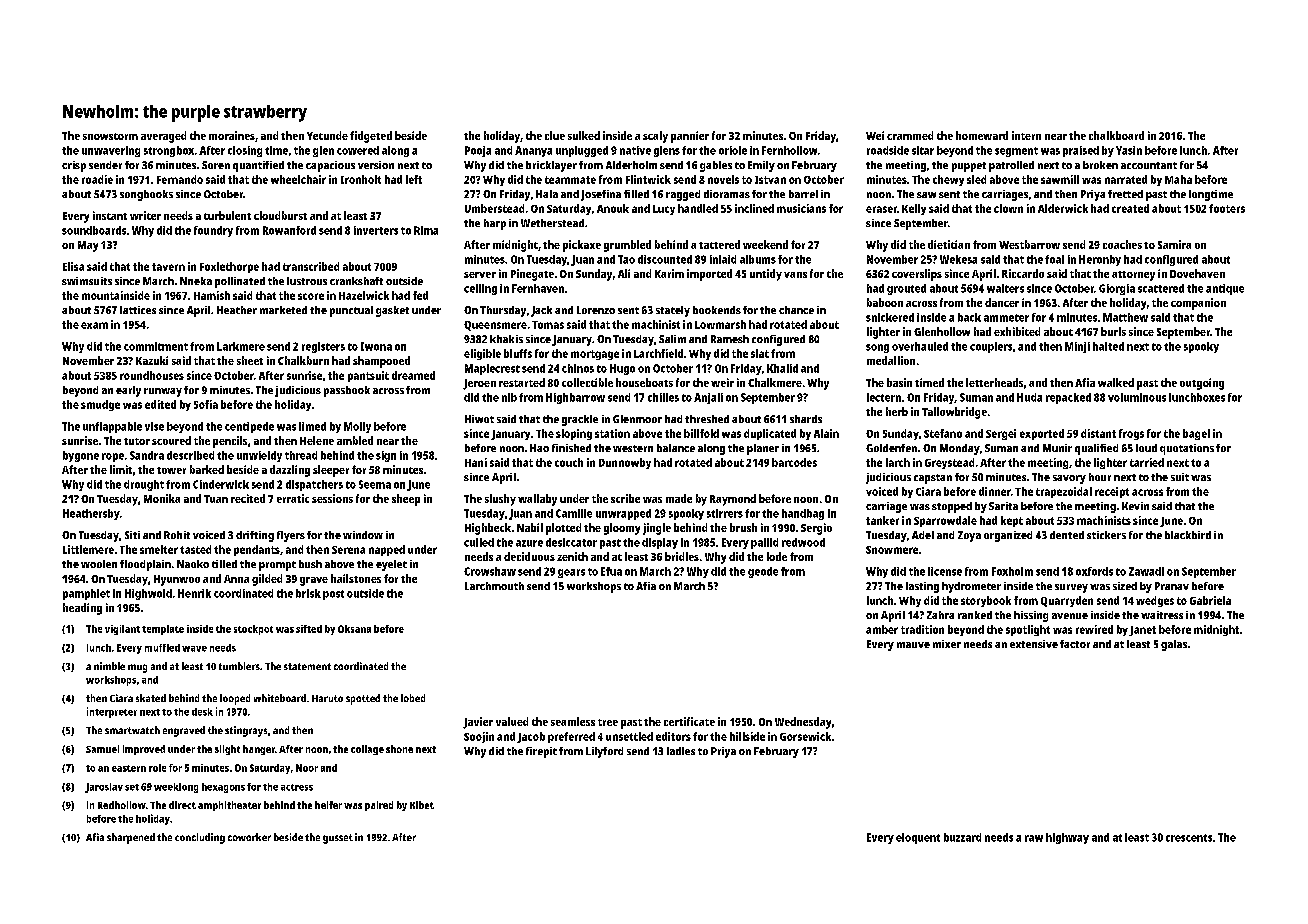  I want to click on hillside, so click(747, 736).
